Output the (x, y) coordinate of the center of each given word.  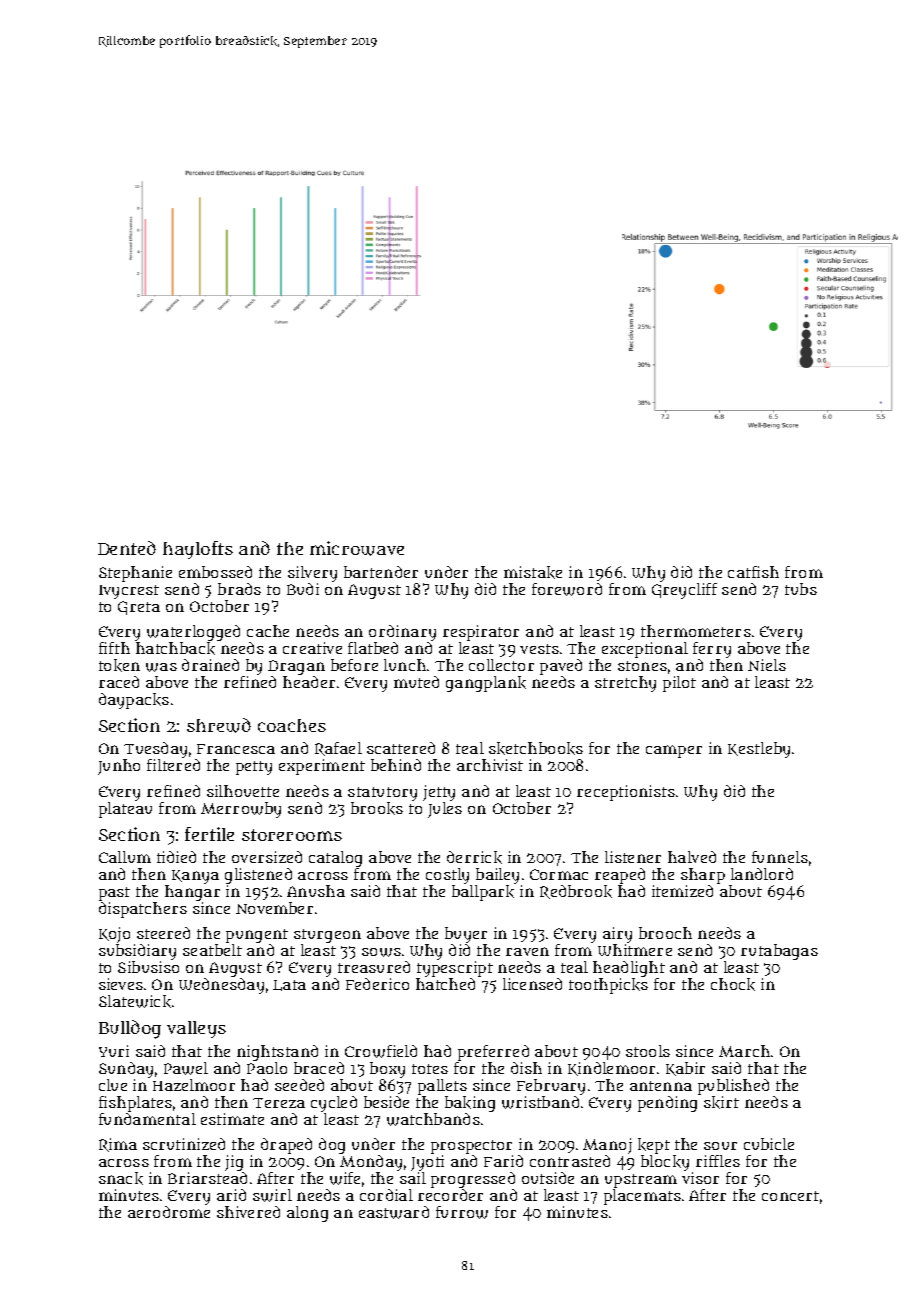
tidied (176, 857)
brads (239, 589)
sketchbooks (536, 748)
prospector (471, 1147)
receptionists (626, 793)
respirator (481, 633)
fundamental (147, 1119)
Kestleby (759, 750)
